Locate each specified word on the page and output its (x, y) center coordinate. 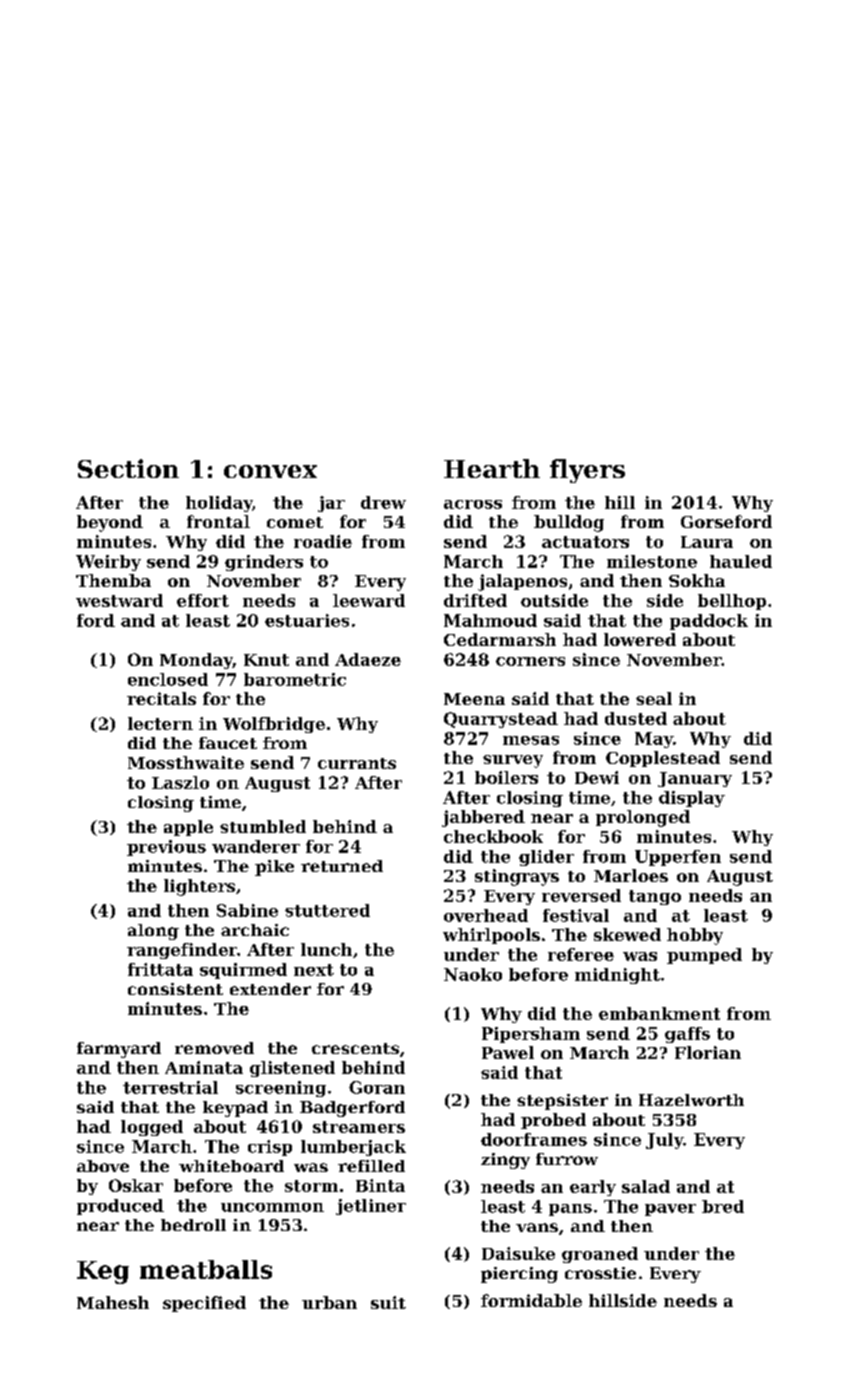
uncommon (272, 1207)
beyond (110, 523)
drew (383, 502)
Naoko (473, 974)
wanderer (256, 846)
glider (546, 858)
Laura (707, 542)
